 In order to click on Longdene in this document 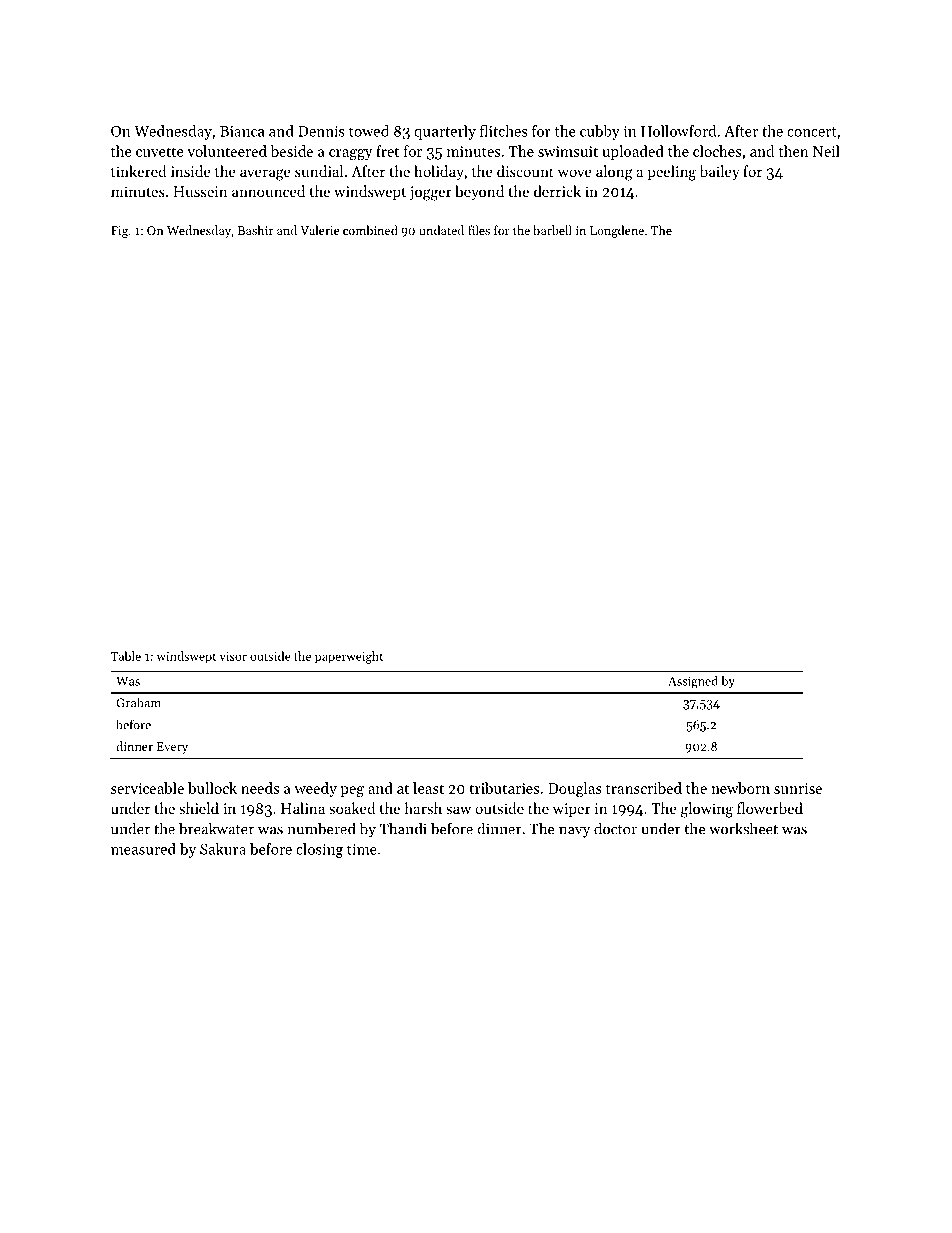, I will do `click(617, 231)`.
